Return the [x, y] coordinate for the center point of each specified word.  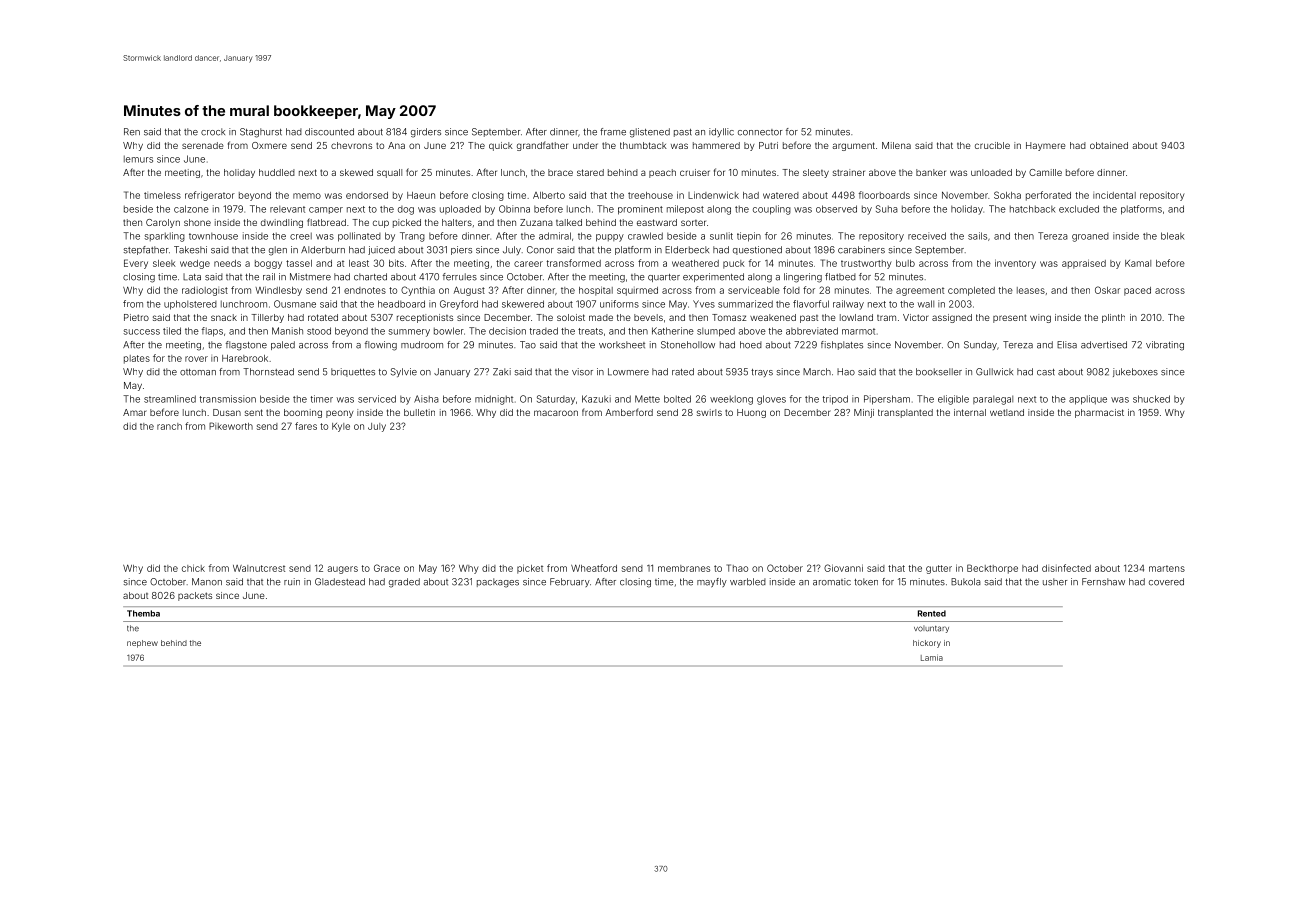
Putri [768, 145]
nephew [142, 644]
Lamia [932, 658]
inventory [1015, 264]
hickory [927, 644]
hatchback [1032, 209]
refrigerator [210, 196]
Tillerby [267, 318]
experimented [713, 277]
